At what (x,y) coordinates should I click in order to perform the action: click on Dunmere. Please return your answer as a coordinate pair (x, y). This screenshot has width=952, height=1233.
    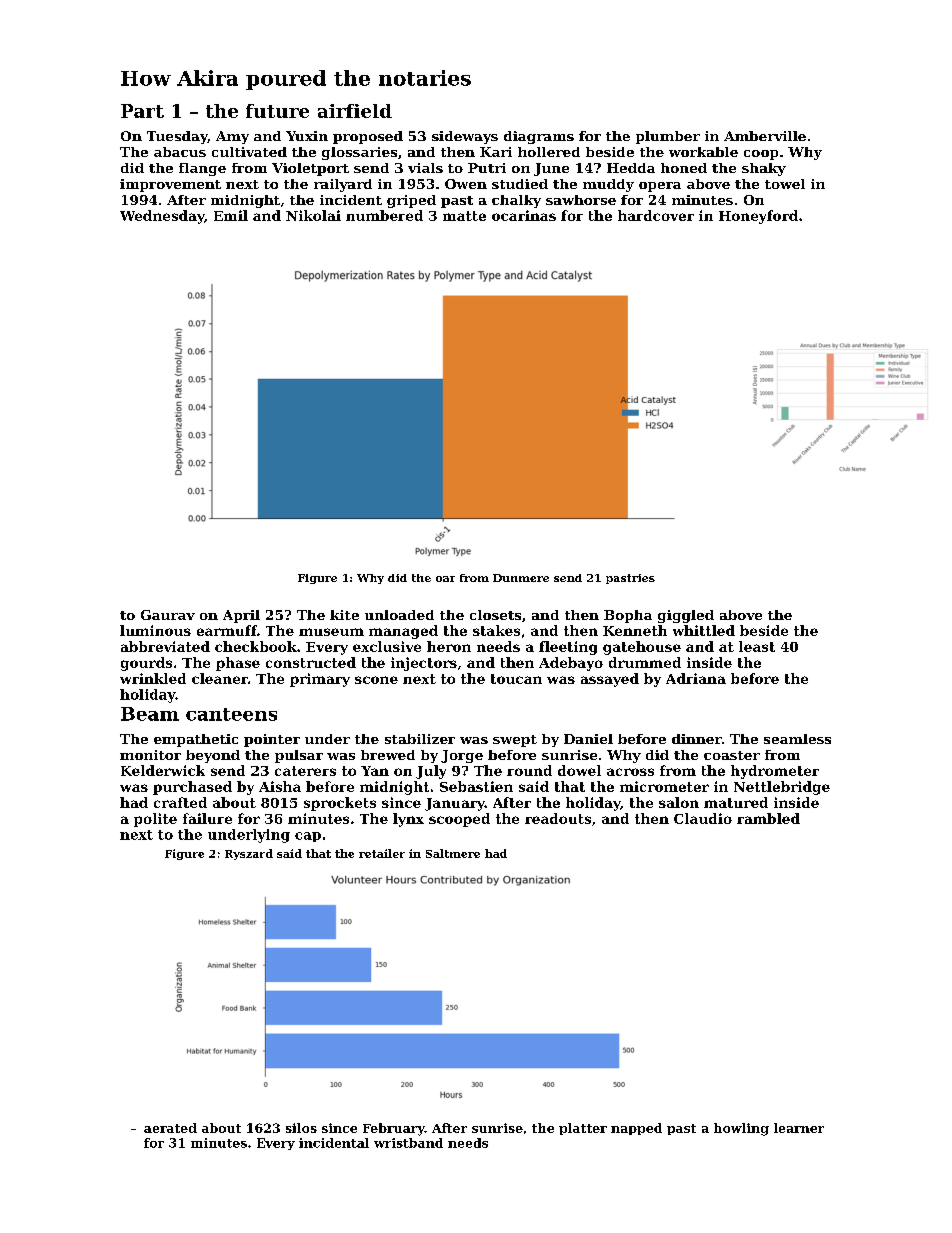
    Looking at the image, I should click on (521, 578).
